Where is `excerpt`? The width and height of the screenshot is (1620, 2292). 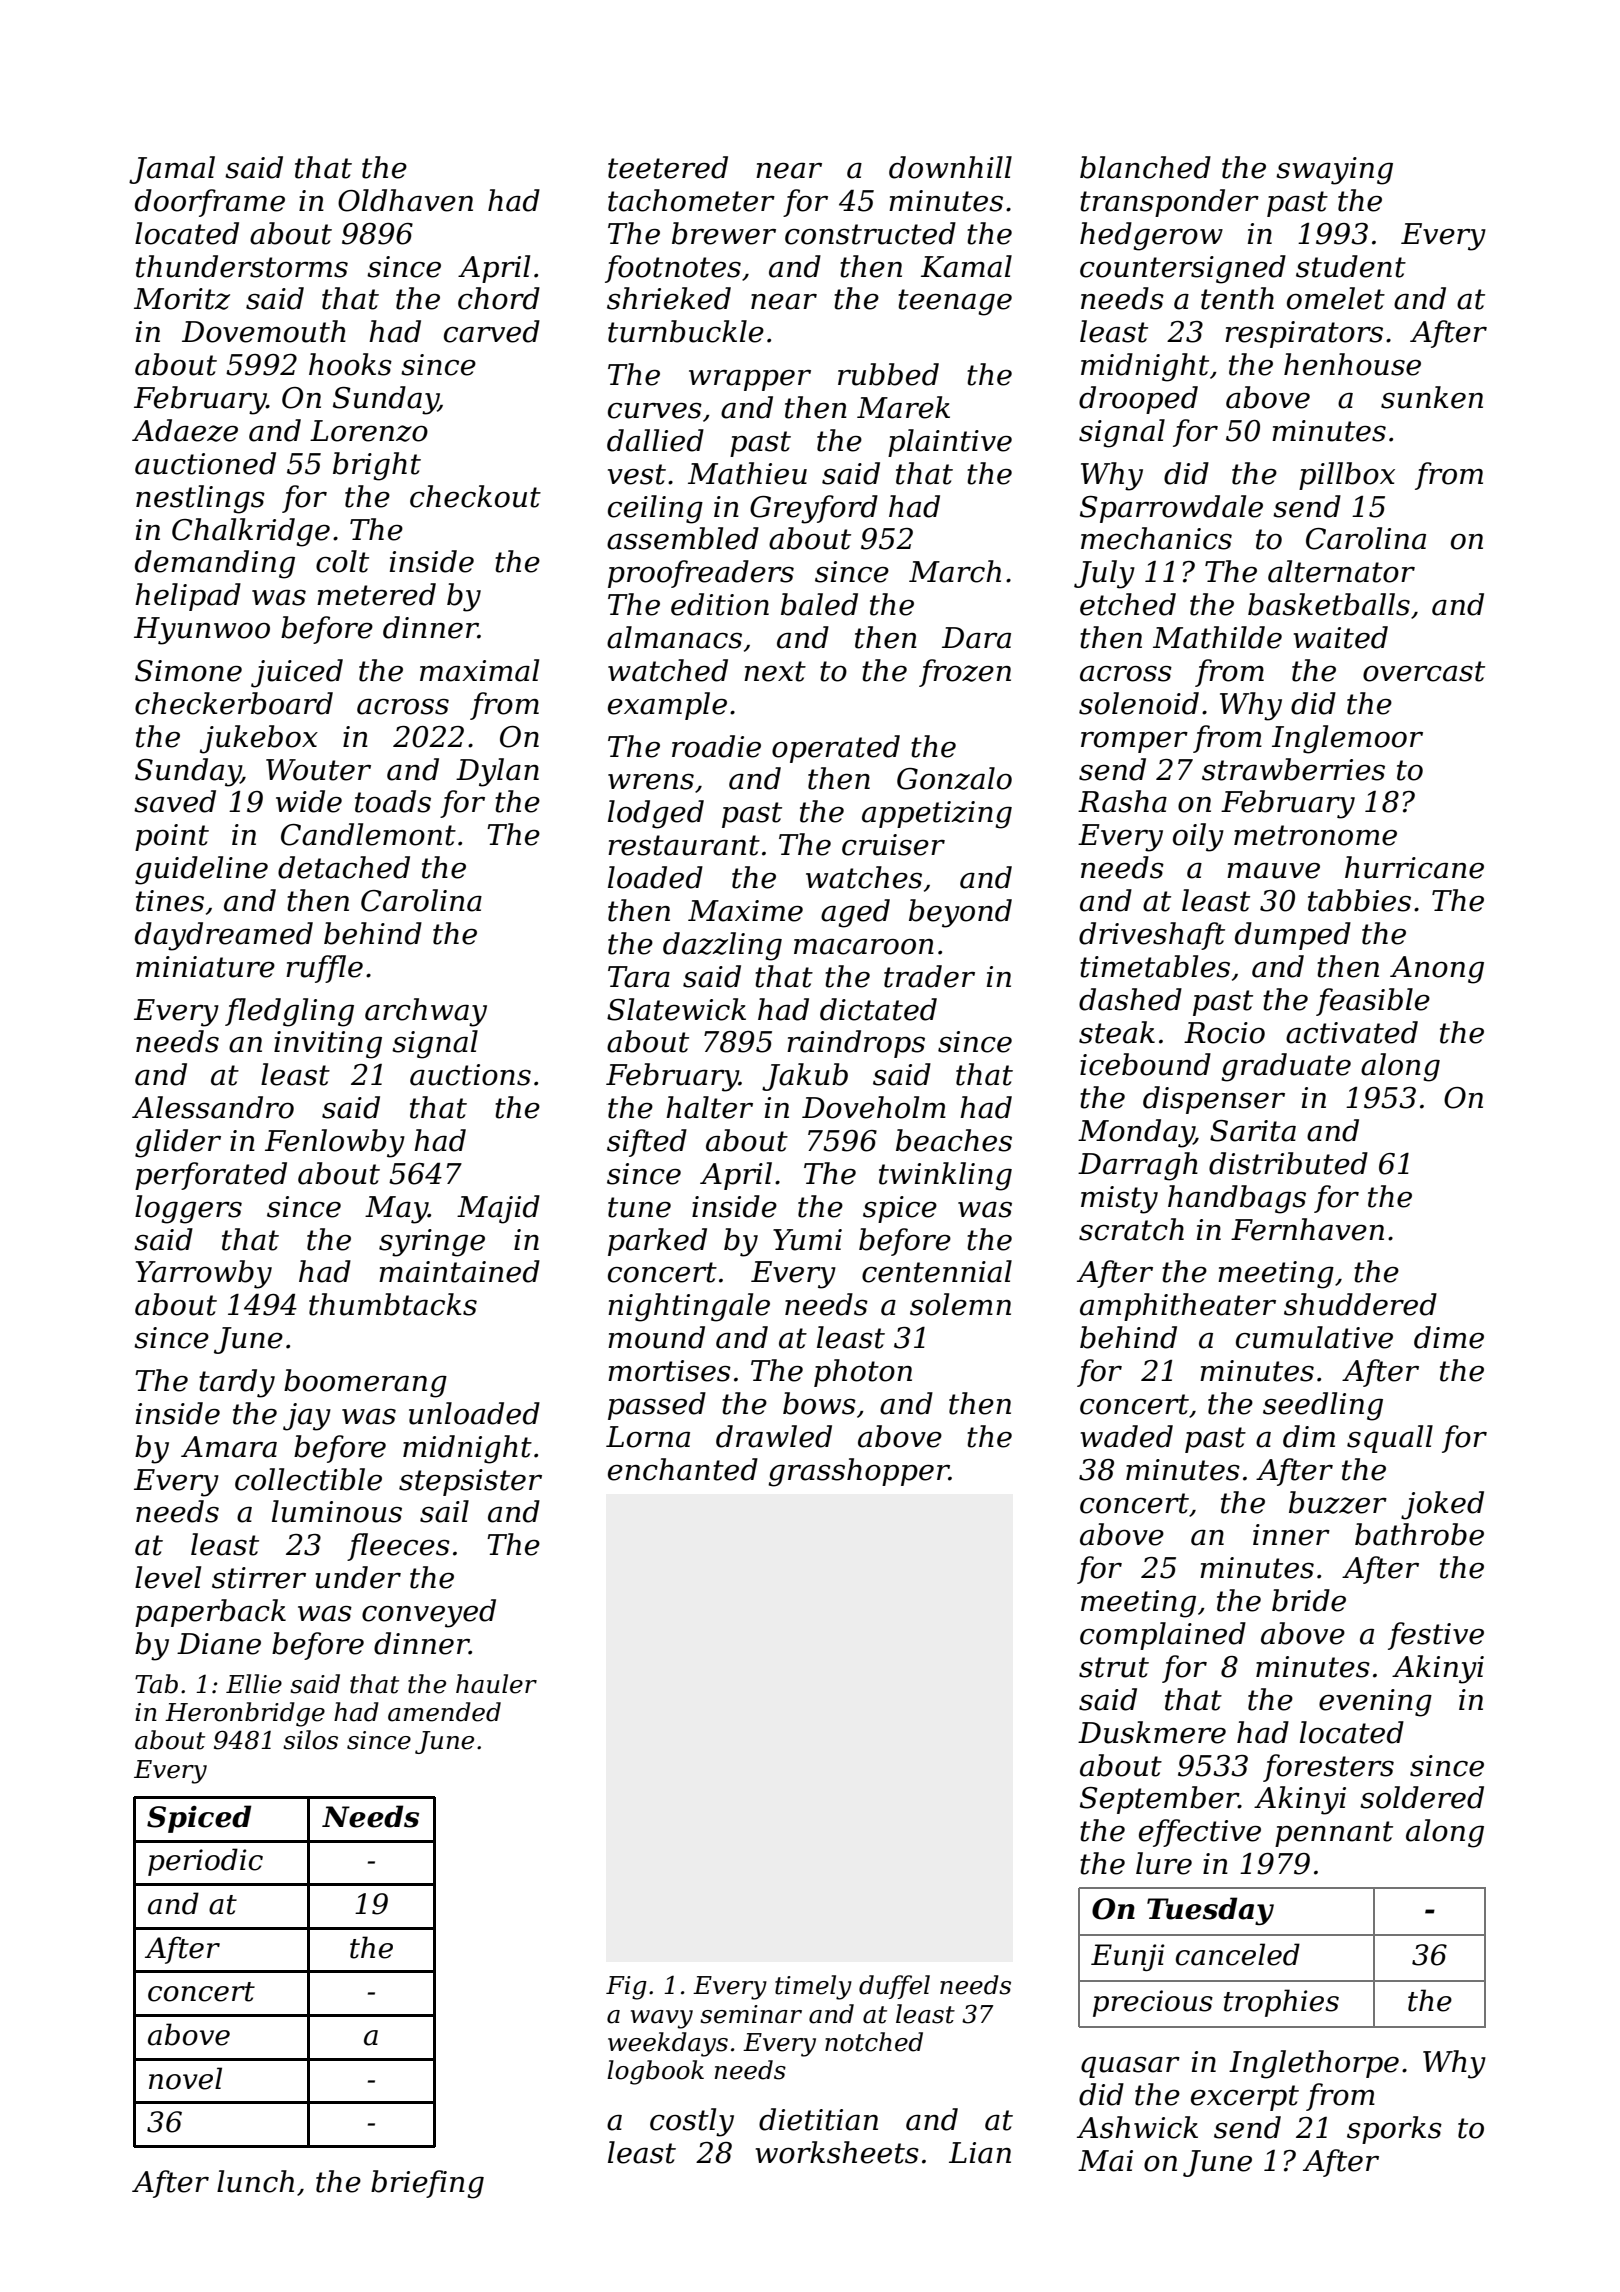
excerpt is located at coordinates (1245, 2098).
